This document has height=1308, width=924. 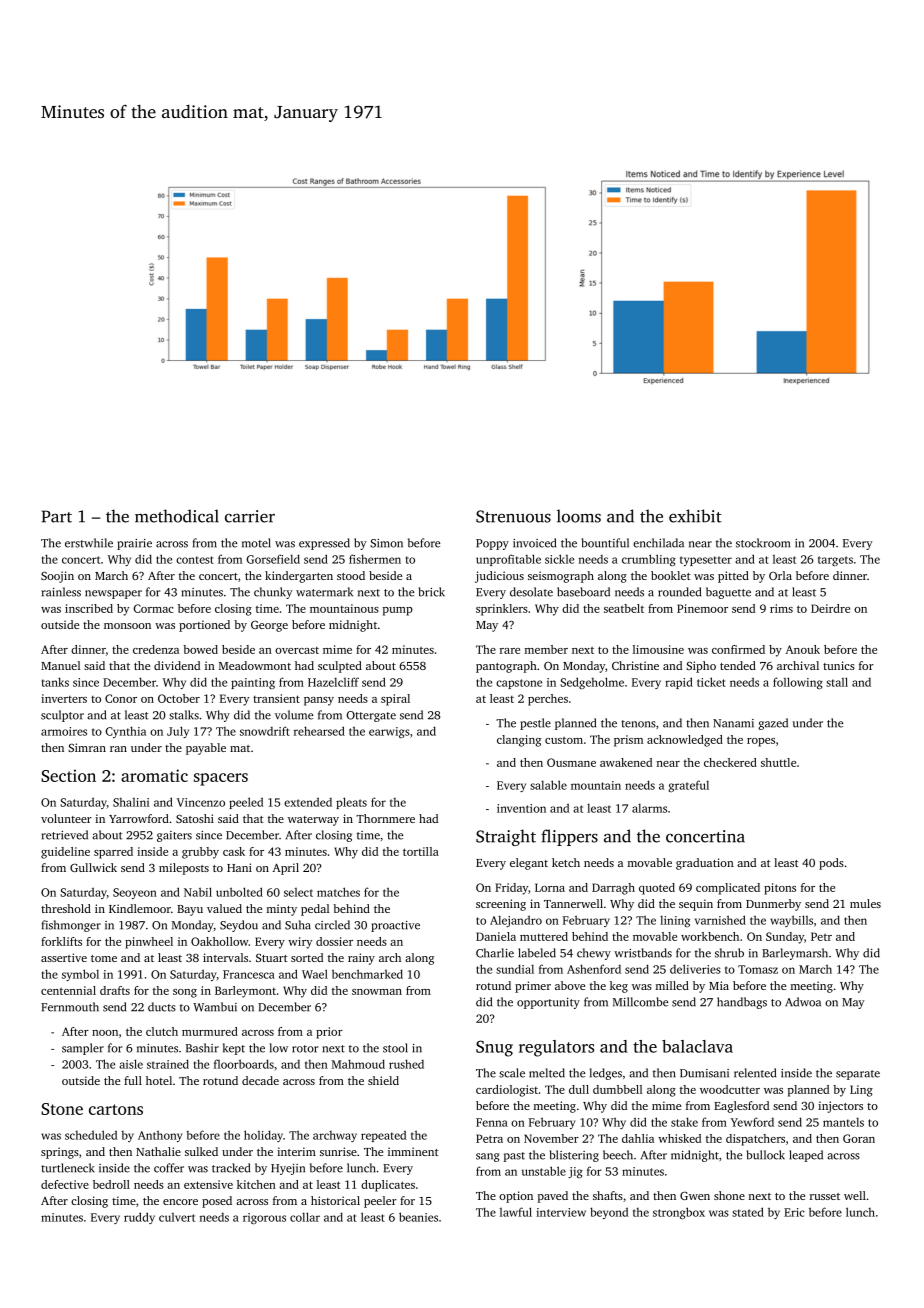 What do you see at coordinates (675, 921) in the document?
I see `lining` at bounding box center [675, 921].
